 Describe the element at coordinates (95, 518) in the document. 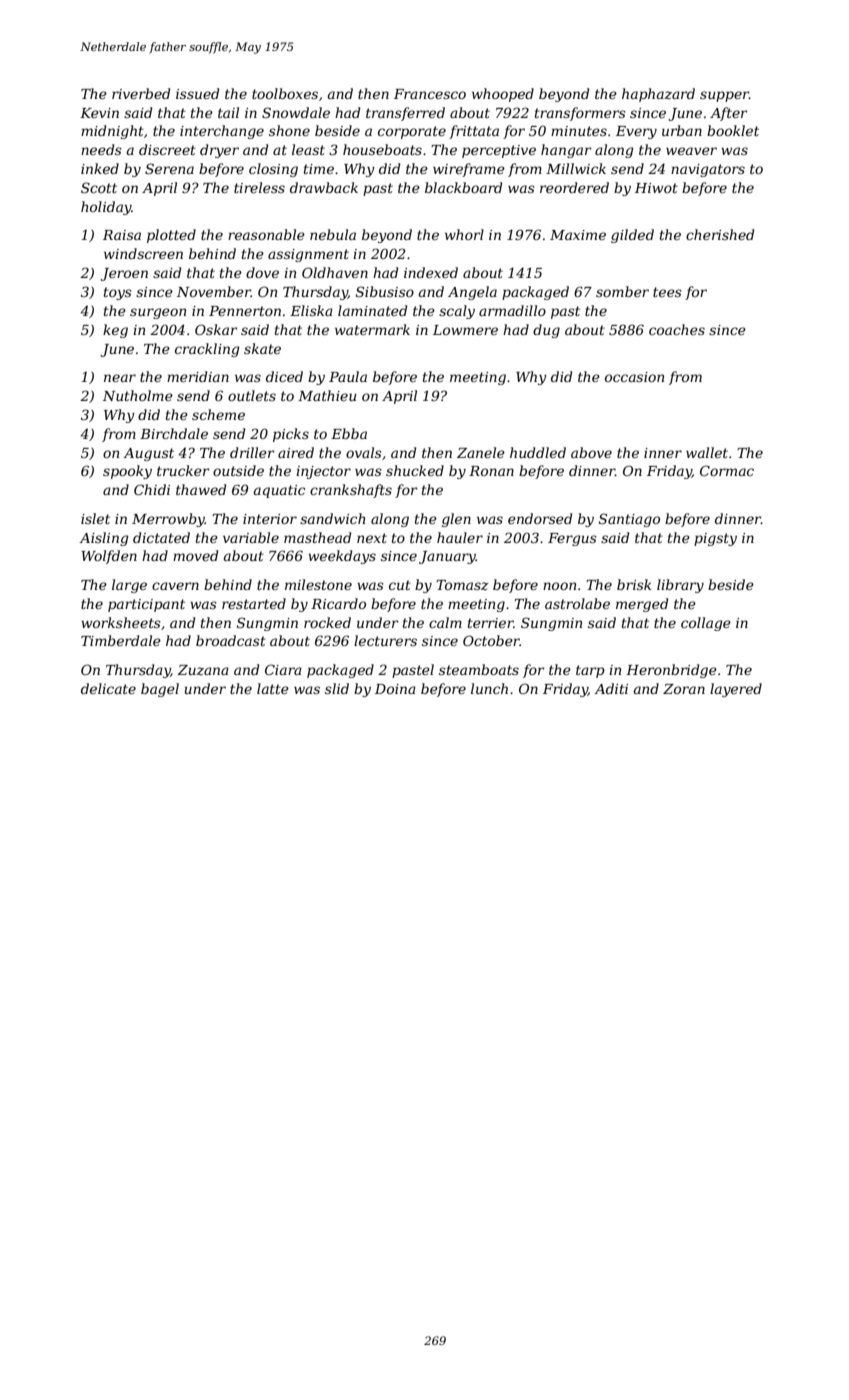

I see `islet` at that location.
